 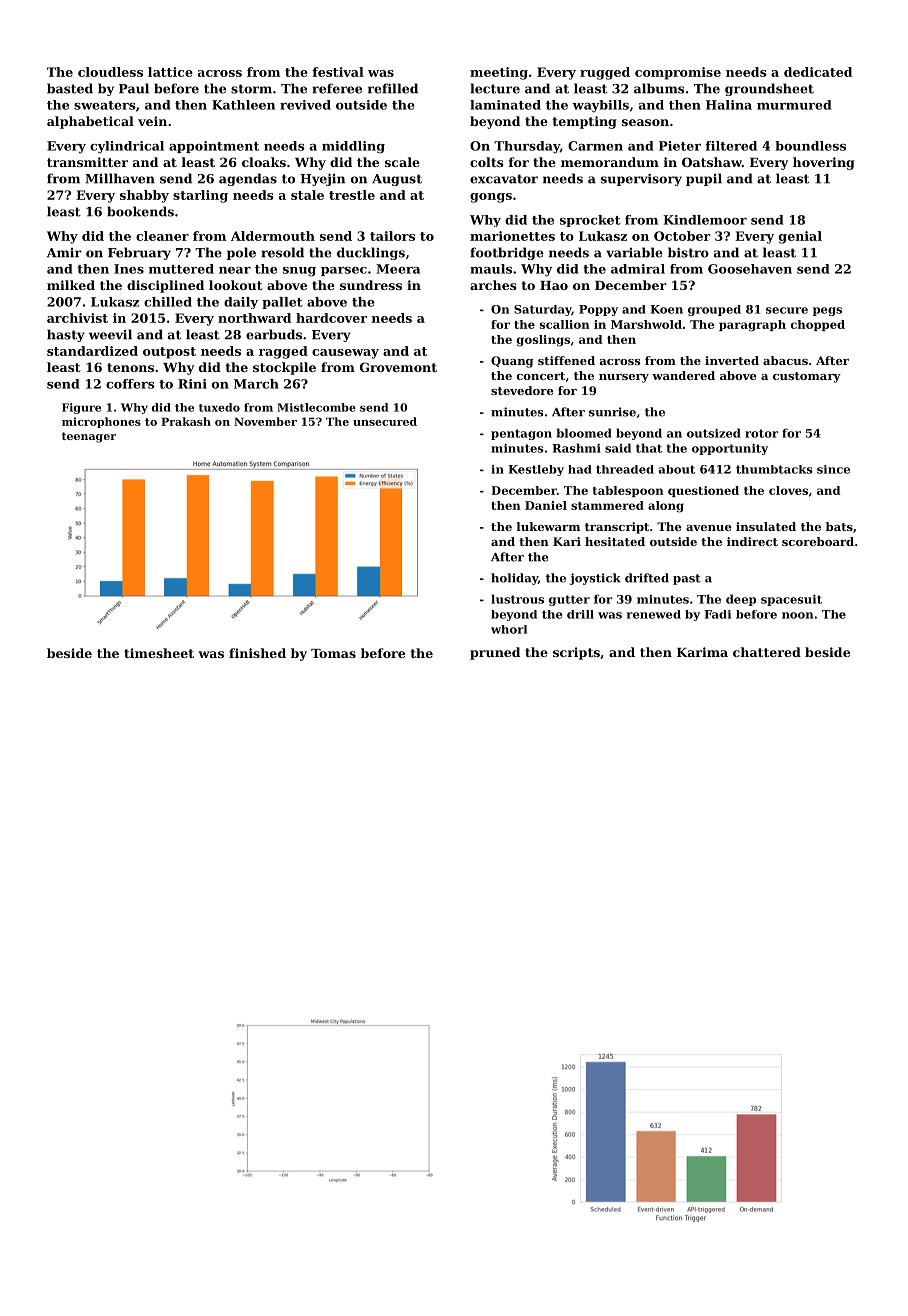 I want to click on Prakash, so click(x=186, y=421).
